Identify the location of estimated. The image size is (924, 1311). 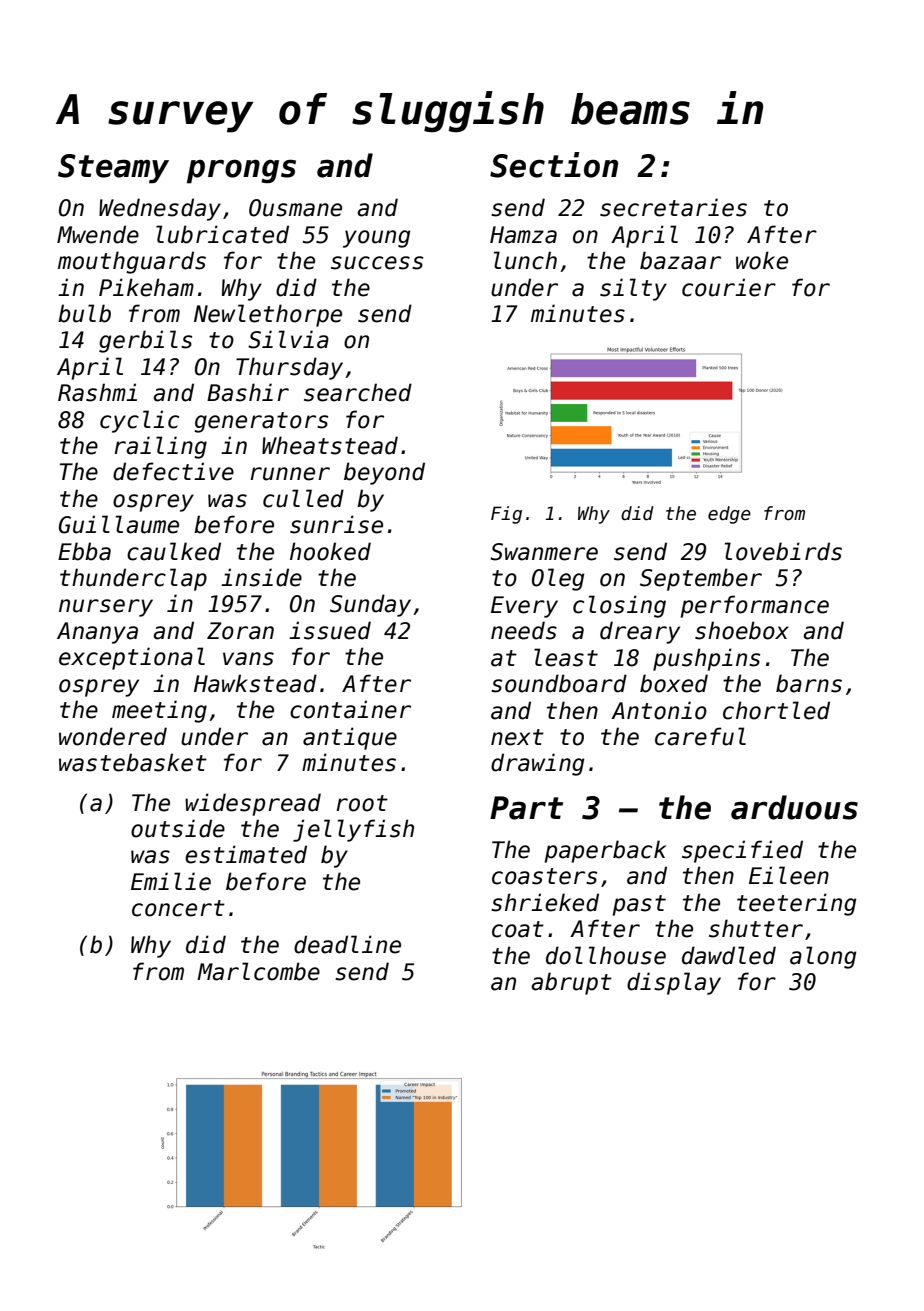
(246, 854).
